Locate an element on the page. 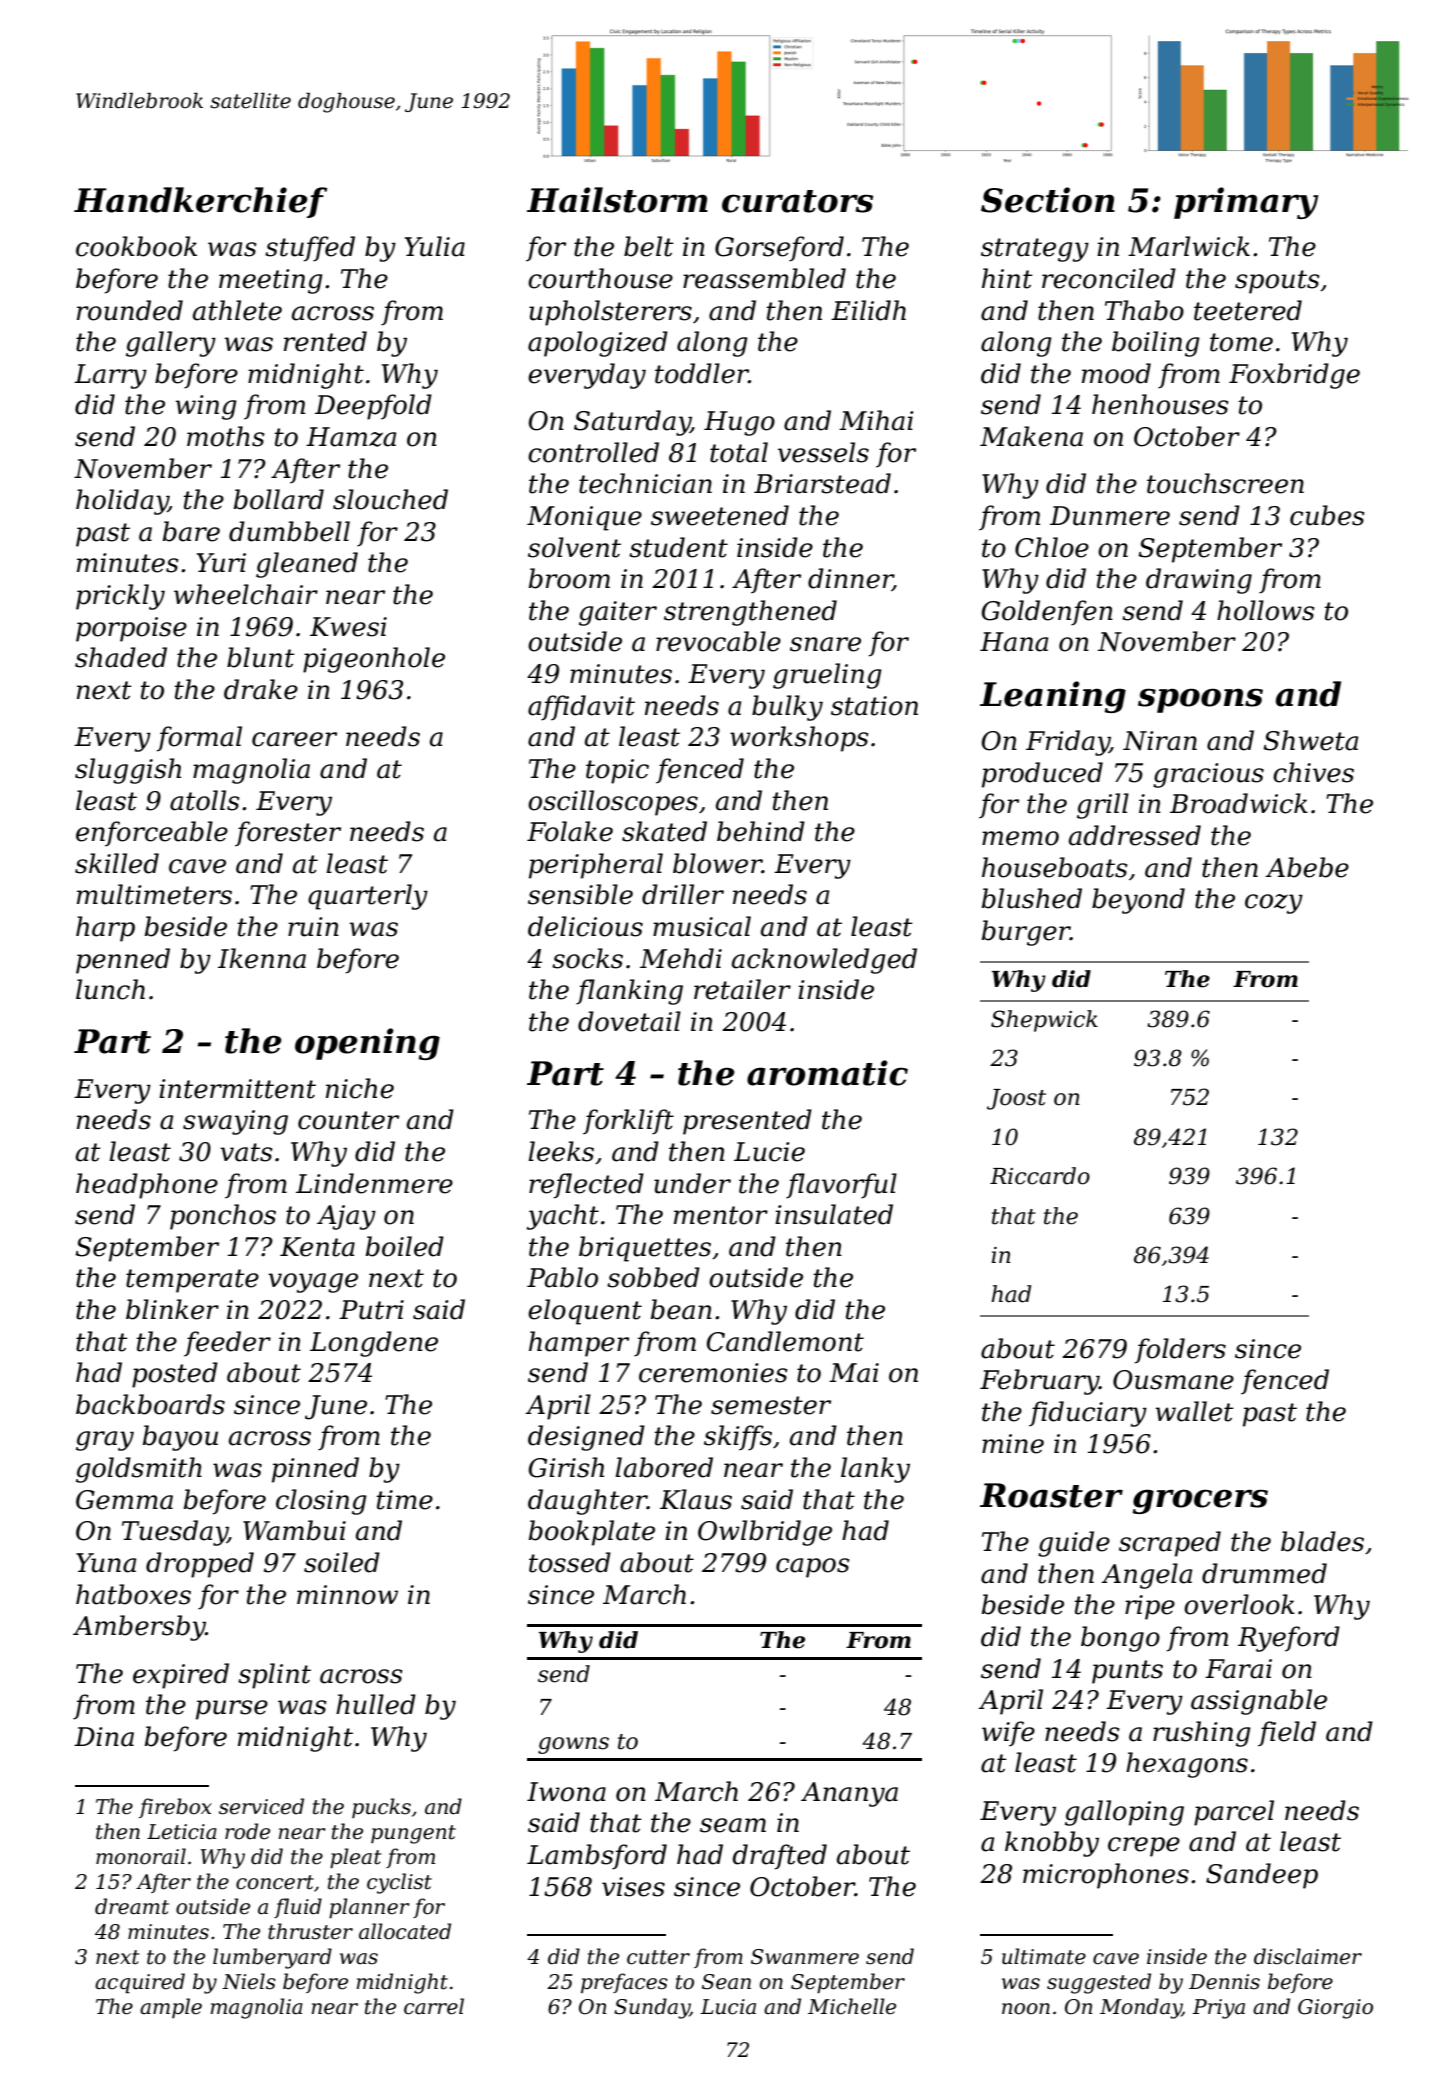  Shepwick is located at coordinates (1044, 1021).
